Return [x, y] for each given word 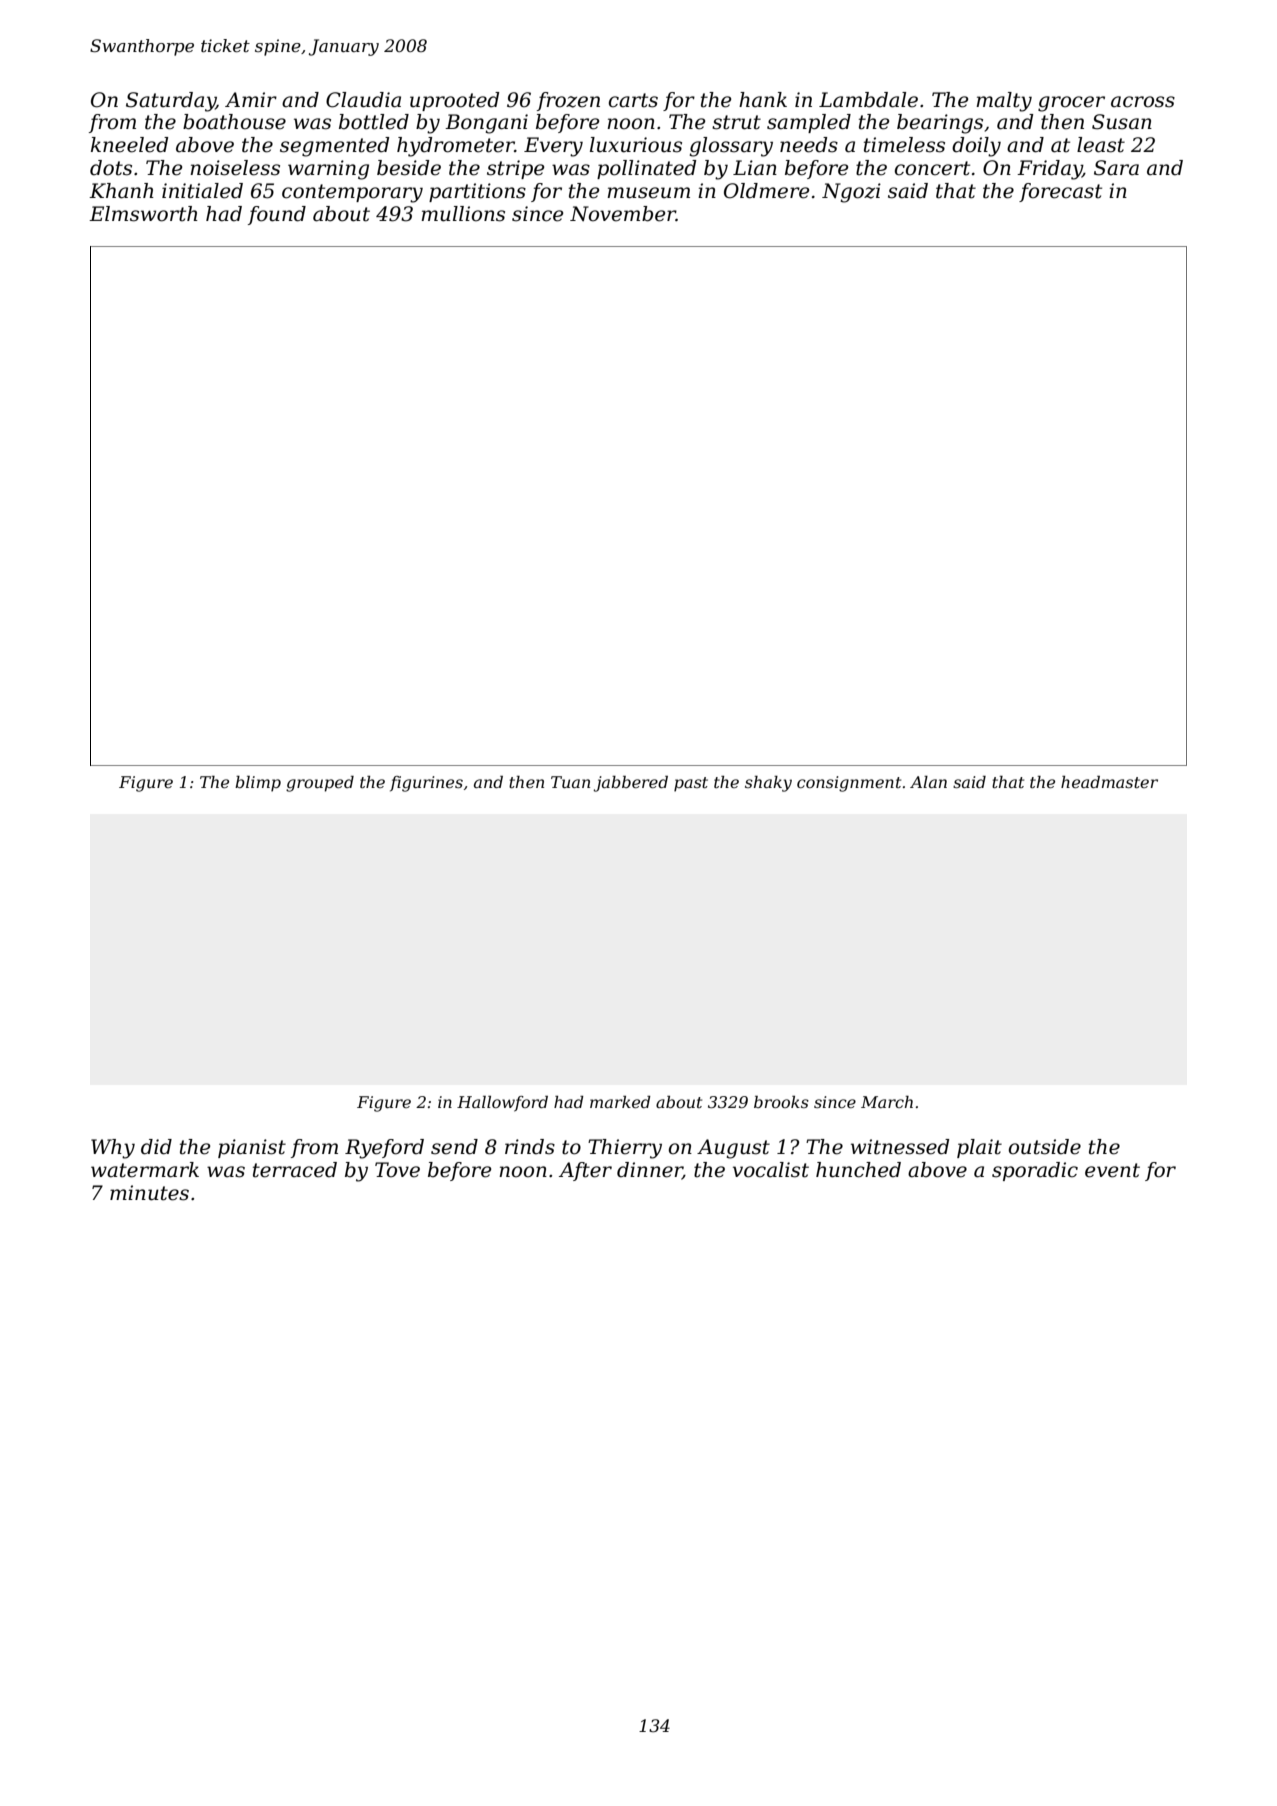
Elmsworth [143, 214]
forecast [1060, 192]
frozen [568, 101]
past [691, 784]
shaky [768, 784]
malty [1004, 102]
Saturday [171, 102]
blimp [258, 784]
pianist [252, 1148]
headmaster [1109, 782]
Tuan [570, 782]
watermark [145, 1170]
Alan [928, 782]
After [585, 1171]
